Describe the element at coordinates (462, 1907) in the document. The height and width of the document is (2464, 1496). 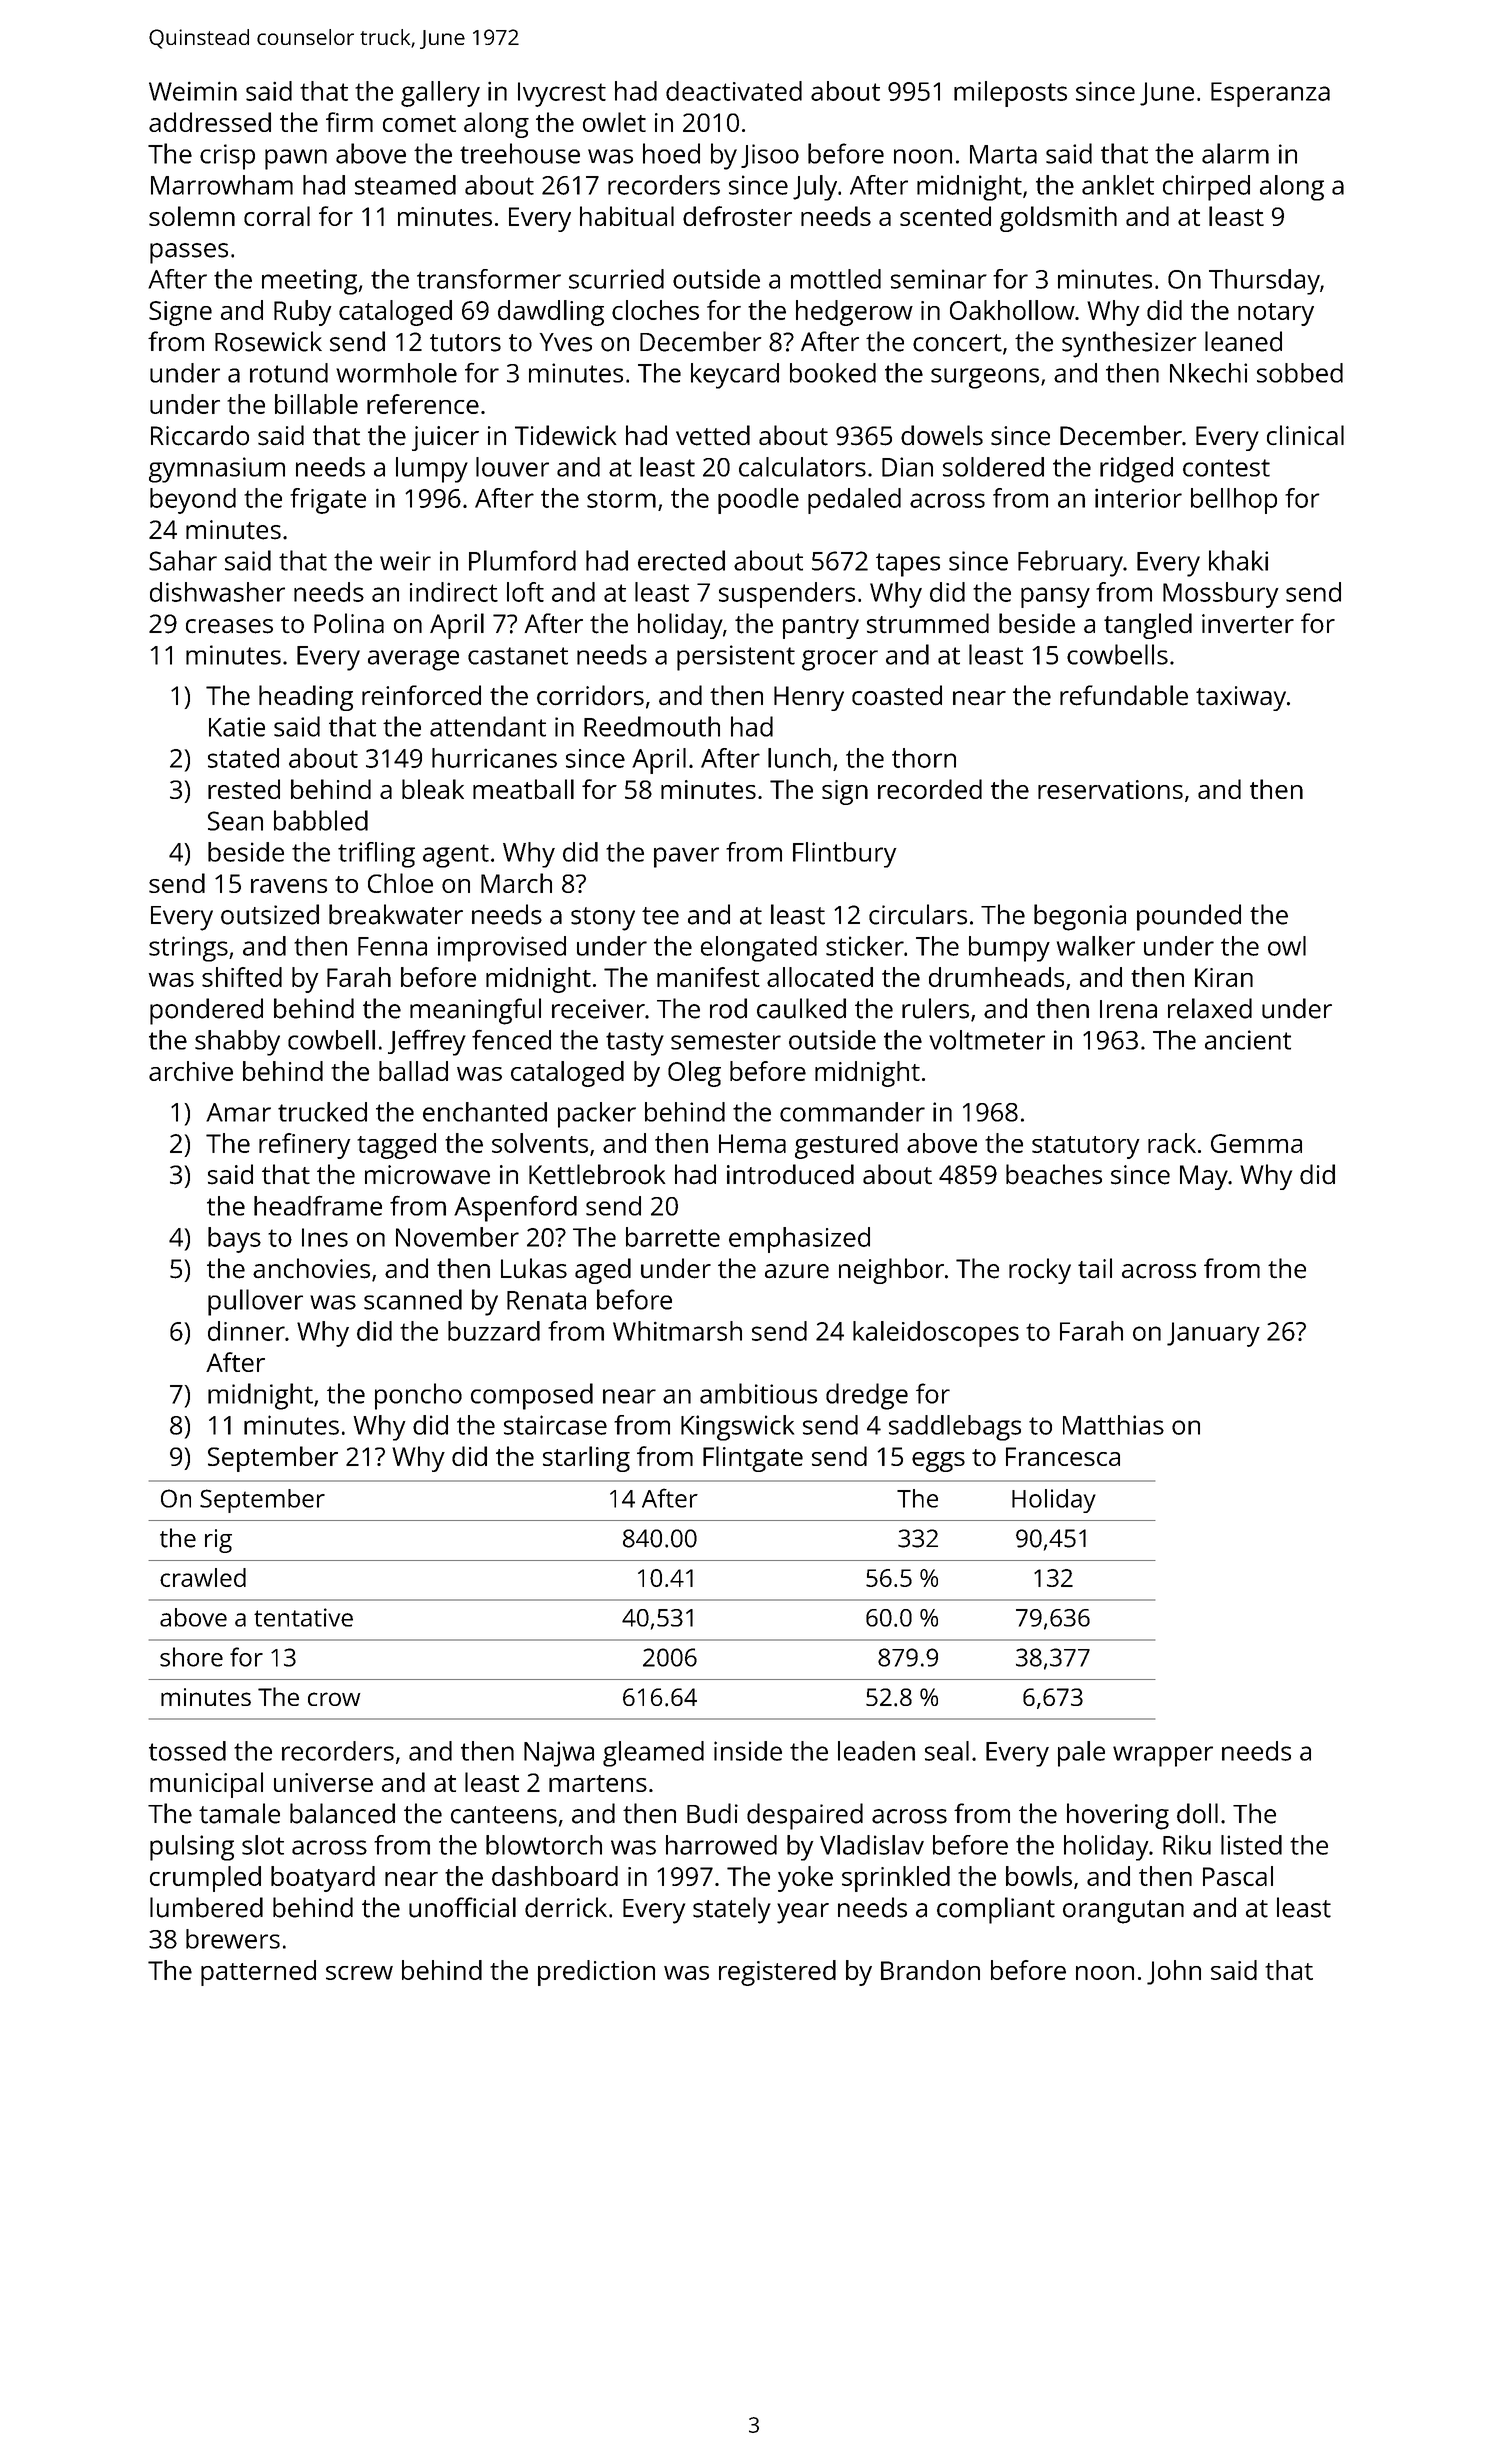
I see `unofficial` at that location.
